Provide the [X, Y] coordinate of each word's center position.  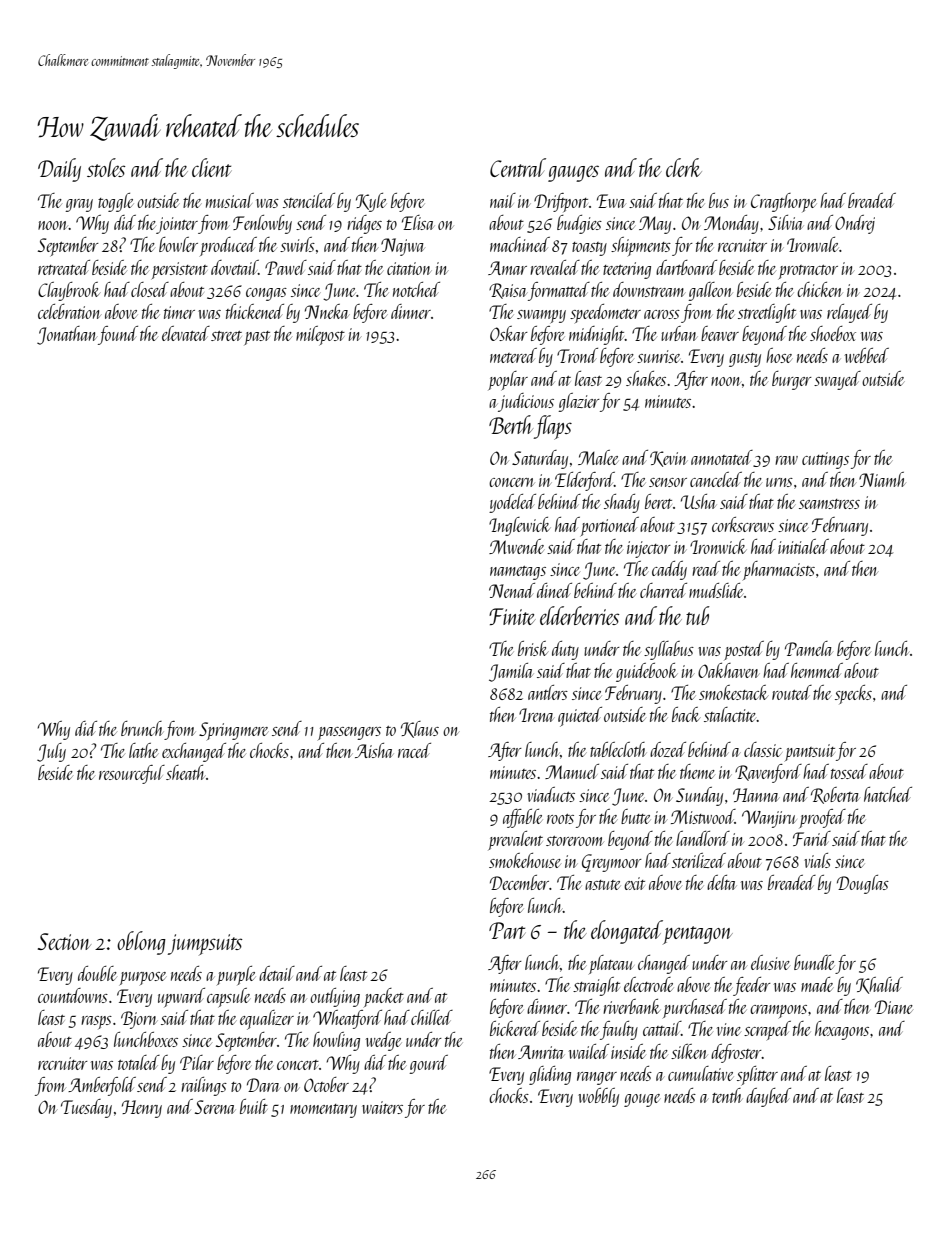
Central [518, 167]
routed [792, 692]
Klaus [420, 729]
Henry [142, 1109]
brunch [142, 728]
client [211, 167]
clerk [684, 167]
